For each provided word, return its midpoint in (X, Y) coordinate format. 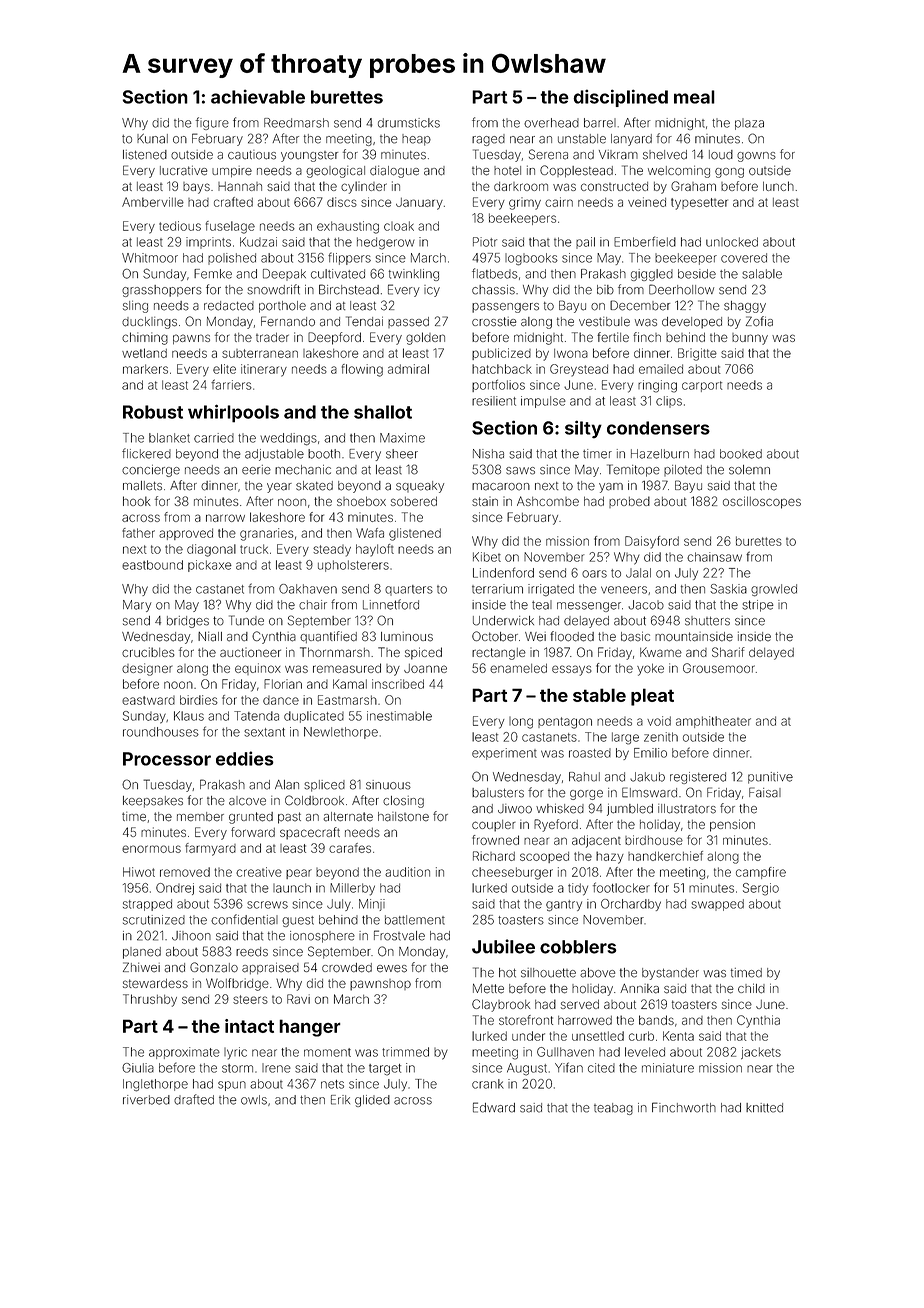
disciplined (620, 98)
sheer (402, 454)
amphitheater (713, 722)
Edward (494, 1107)
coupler (494, 826)
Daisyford (652, 542)
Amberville (153, 202)
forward (253, 832)
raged (488, 140)
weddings (288, 439)
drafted (194, 1099)
